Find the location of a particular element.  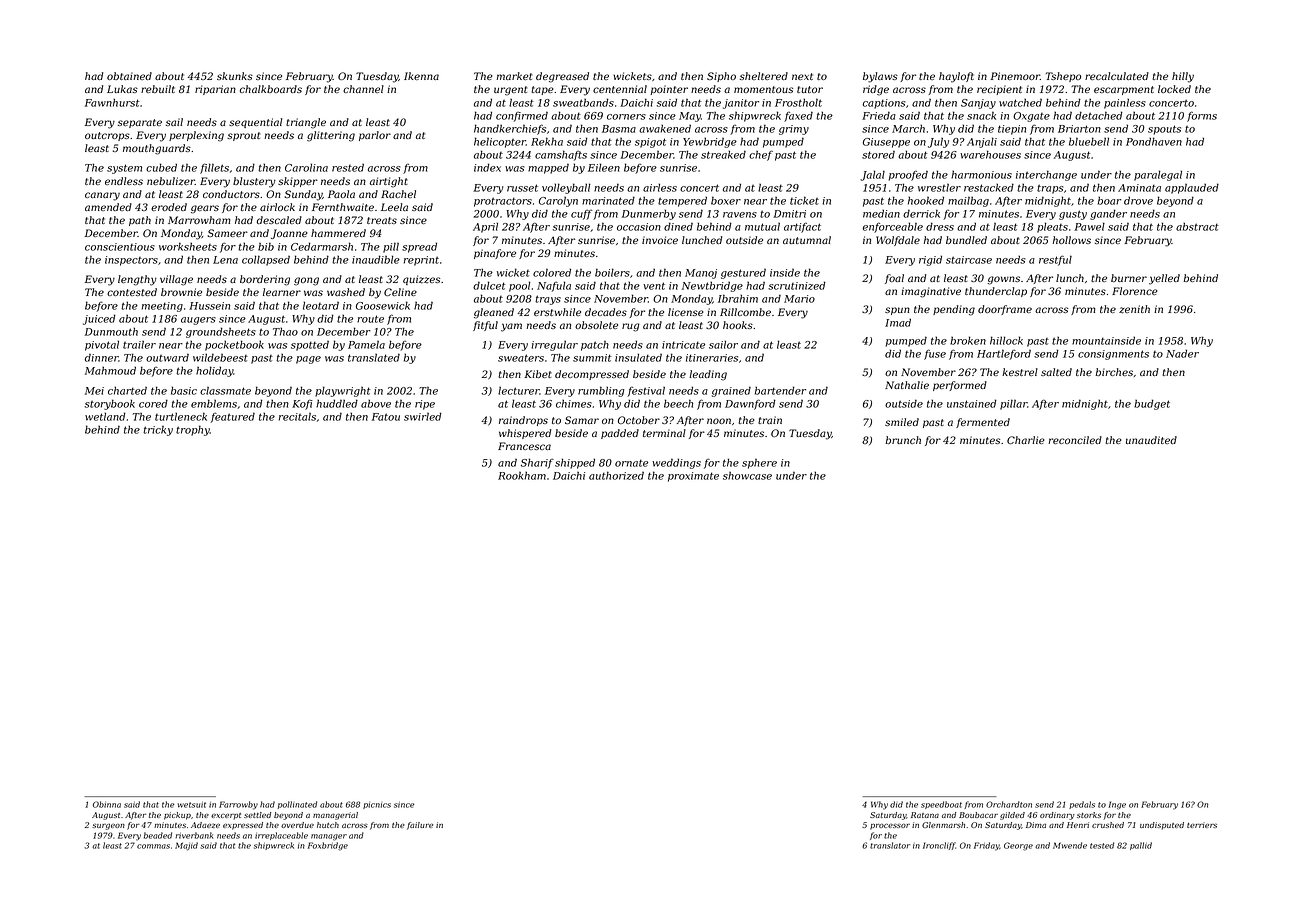

failure is located at coordinates (420, 826).
